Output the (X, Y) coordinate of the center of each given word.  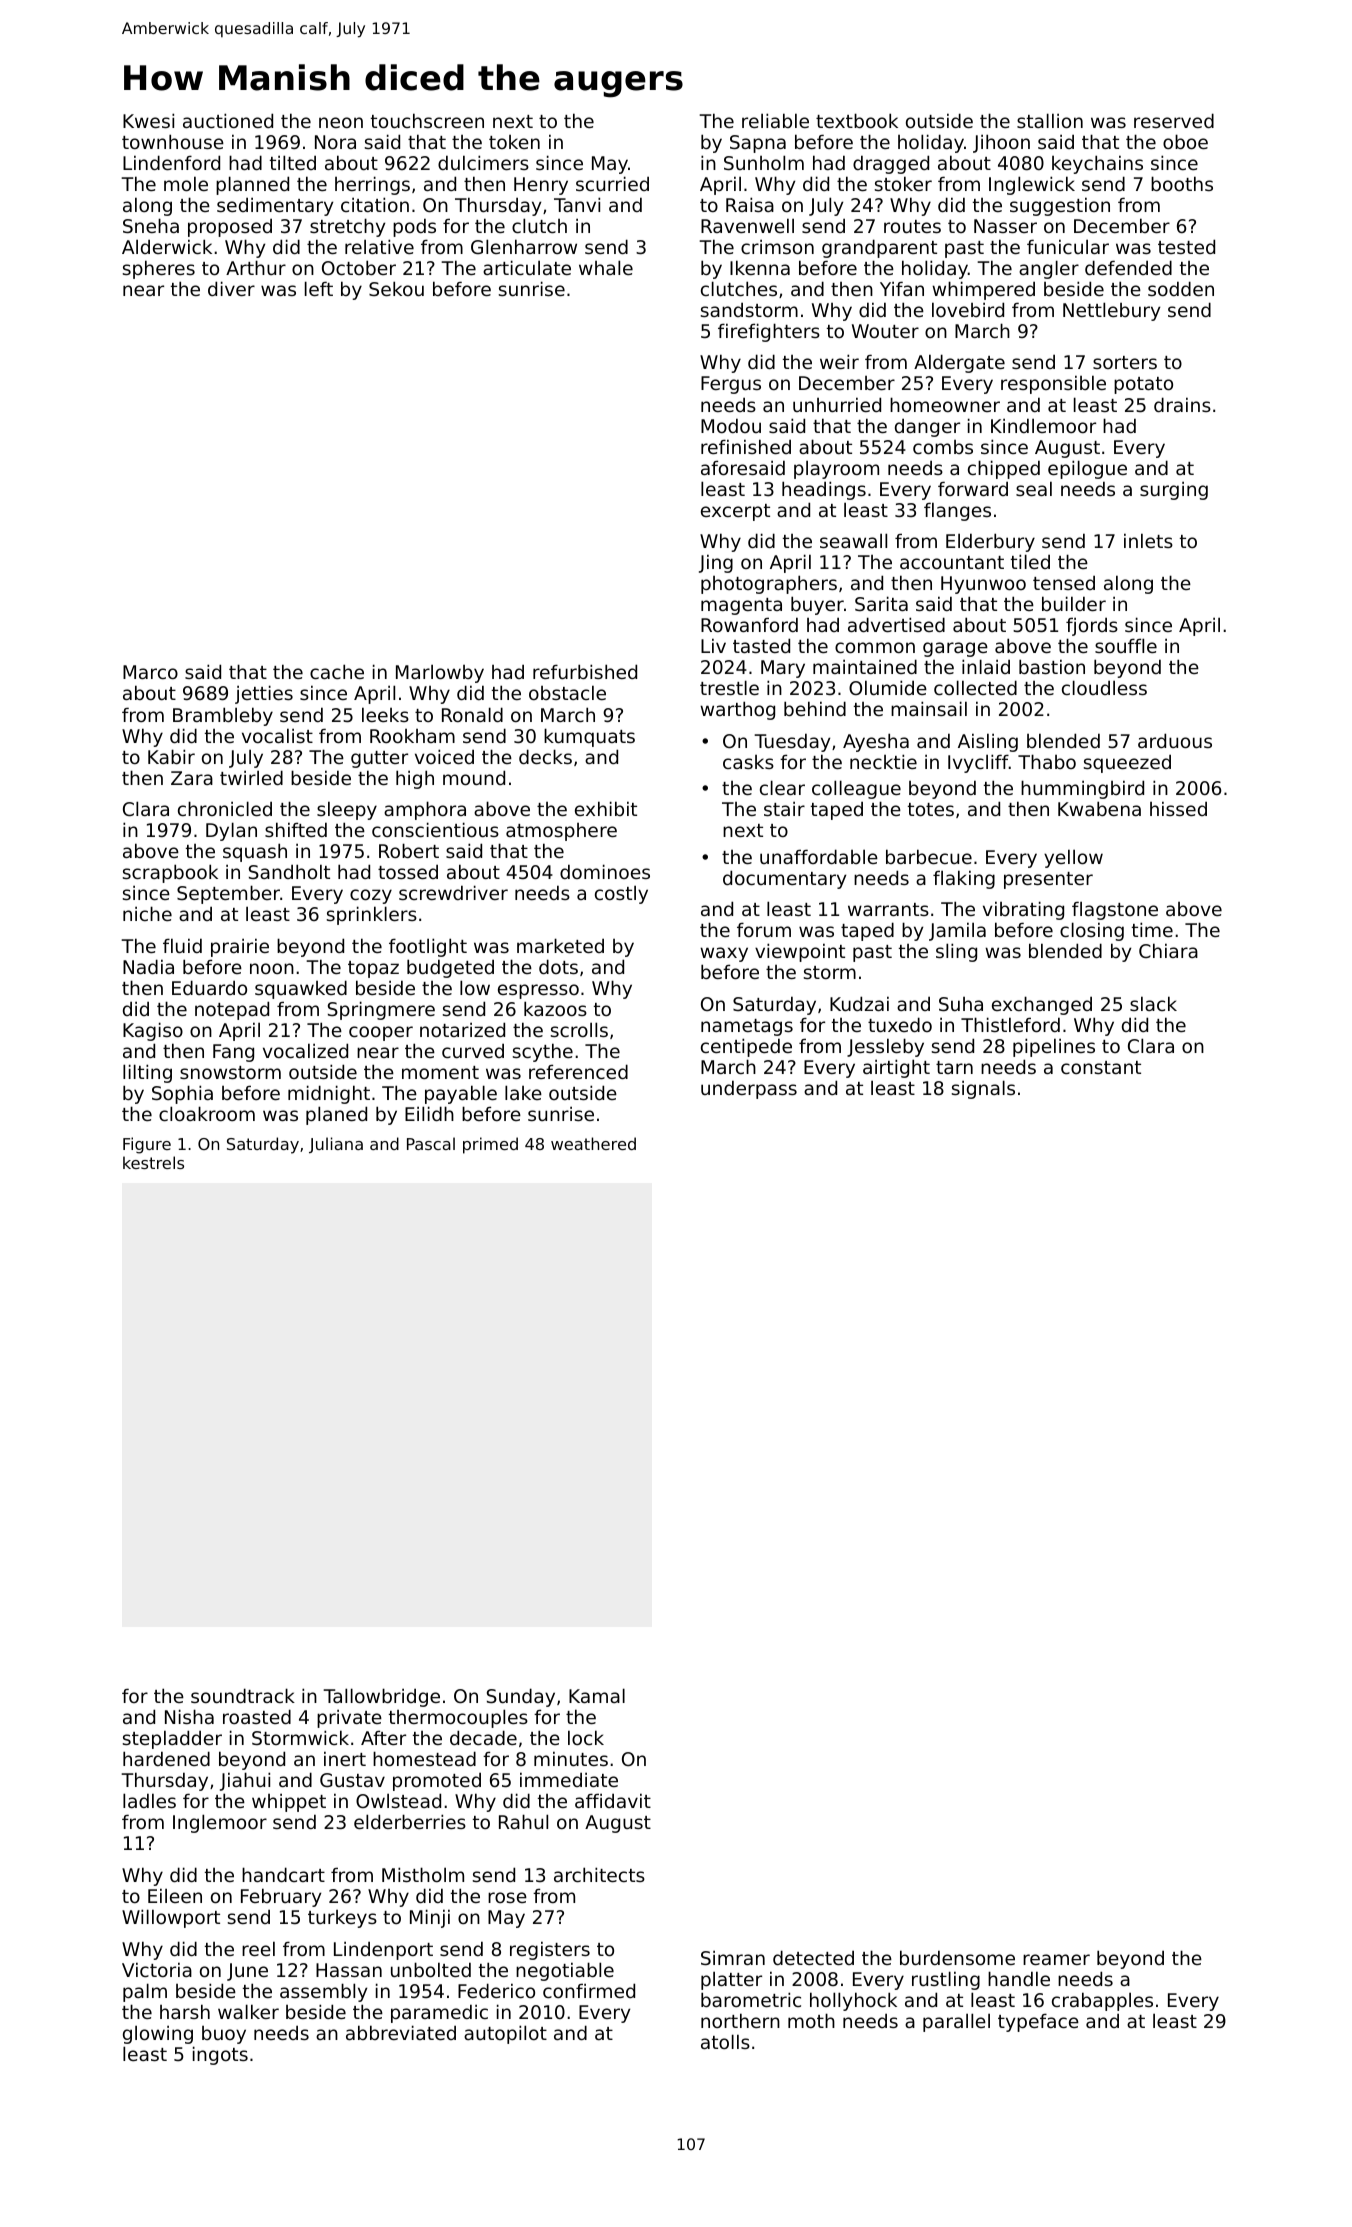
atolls (725, 2041)
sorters (1125, 362)
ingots (220, 2055)
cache (337, 671)
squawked (301, 989)
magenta (741, 606)
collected (975, 687)
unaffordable (819, 856)
